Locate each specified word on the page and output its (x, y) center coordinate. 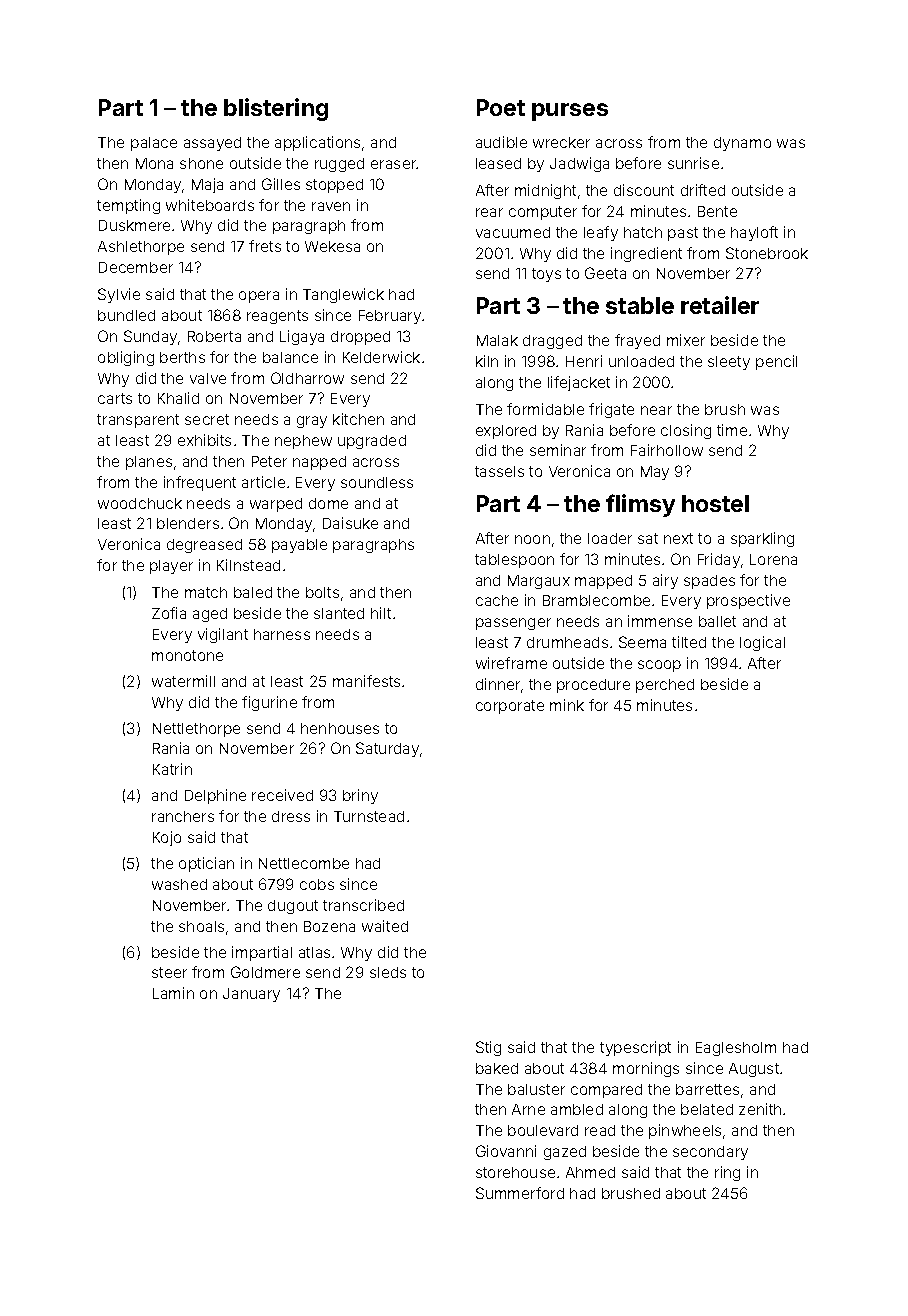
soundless (377, 482)
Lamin (173, 993)
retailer (720, 305)
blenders (188, 523)
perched (665, 686)
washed (179, 884)
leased (498, 163)
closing (686, 431)
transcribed (363, 905)
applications (317, 143)
